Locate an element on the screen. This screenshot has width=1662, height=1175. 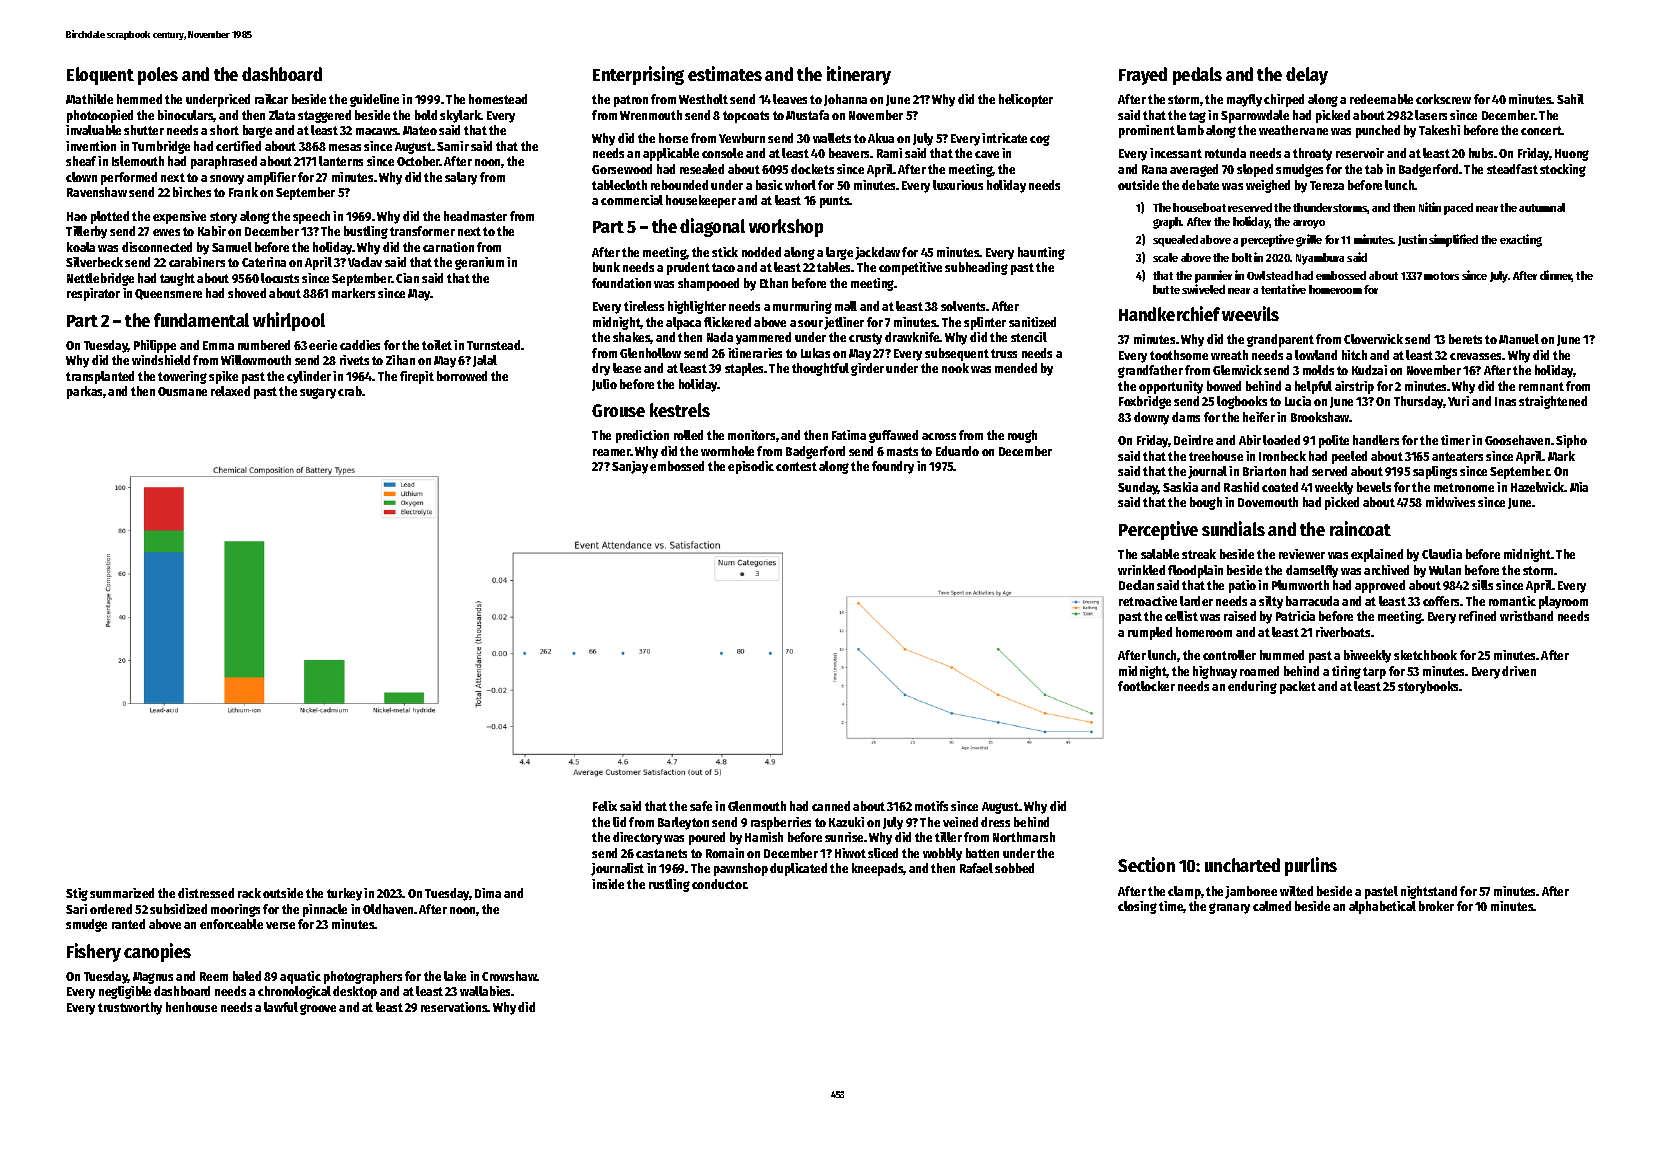
Enterprising is located at coordinates (638, 75).
